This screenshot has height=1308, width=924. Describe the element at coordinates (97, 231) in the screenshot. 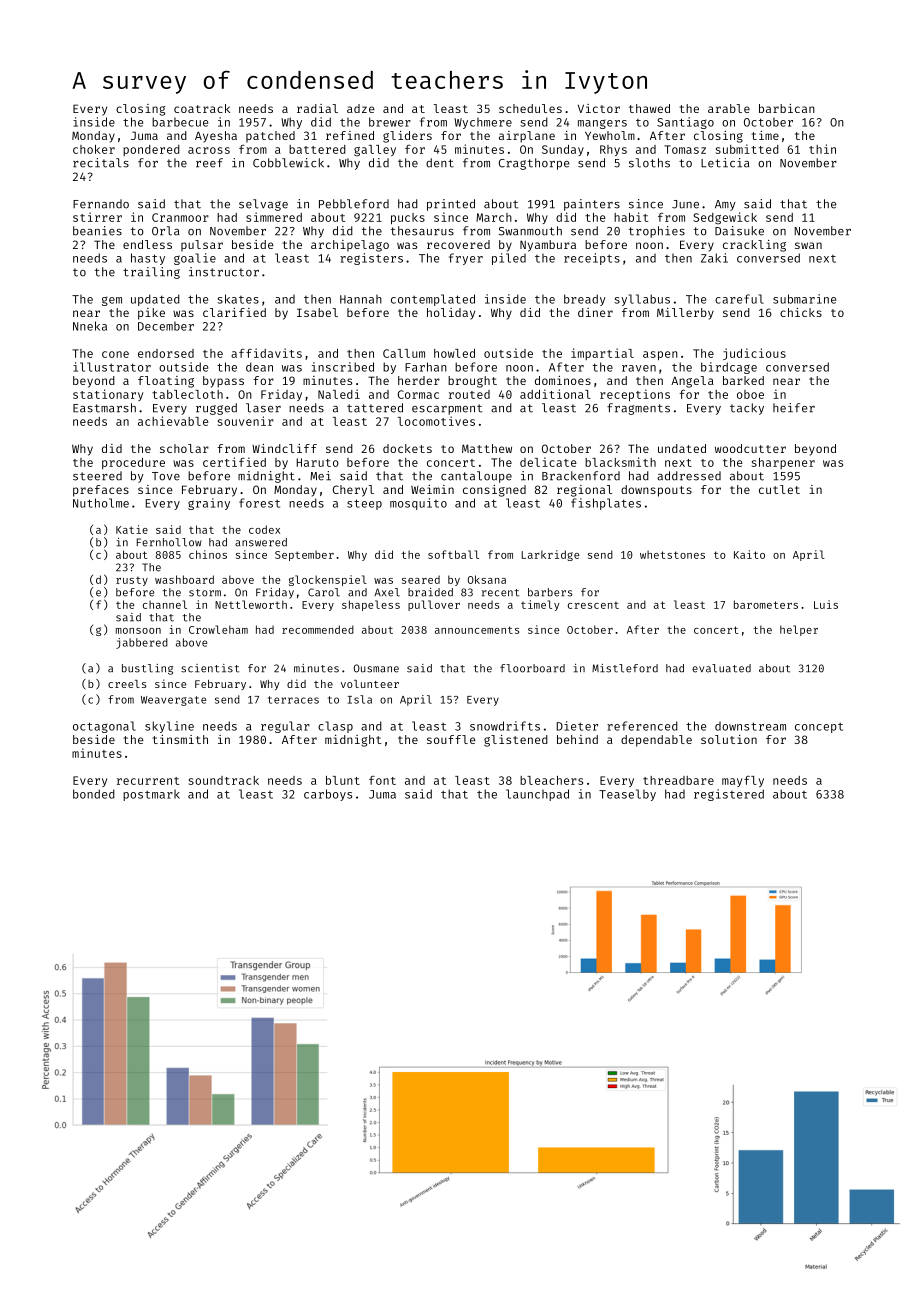

I see `beanies` at that location.
